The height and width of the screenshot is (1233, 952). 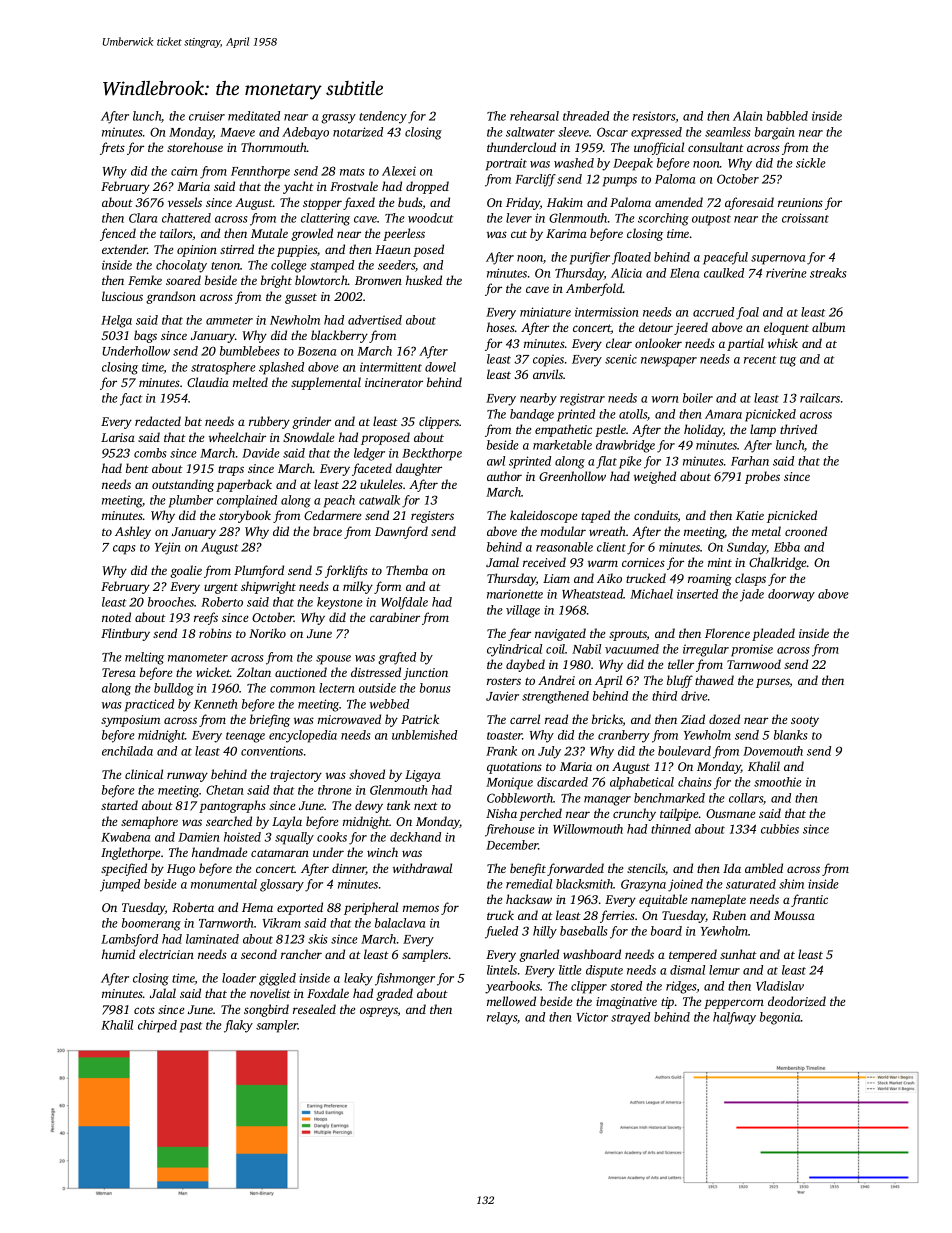 I want to click on Michael, so click(x=651, y=594).
